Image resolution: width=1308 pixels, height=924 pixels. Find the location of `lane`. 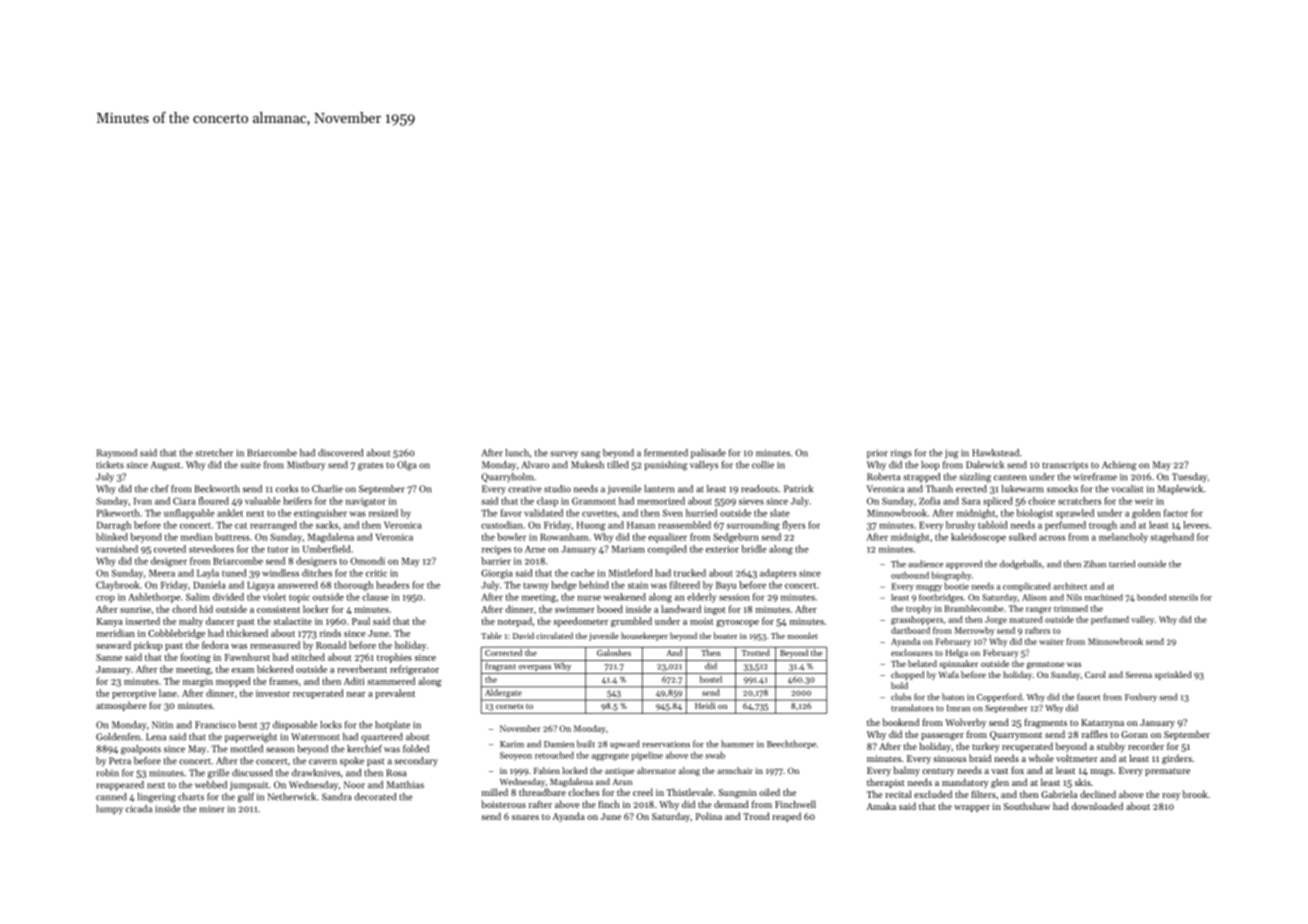

lane is located at coordinates (168, 693).
